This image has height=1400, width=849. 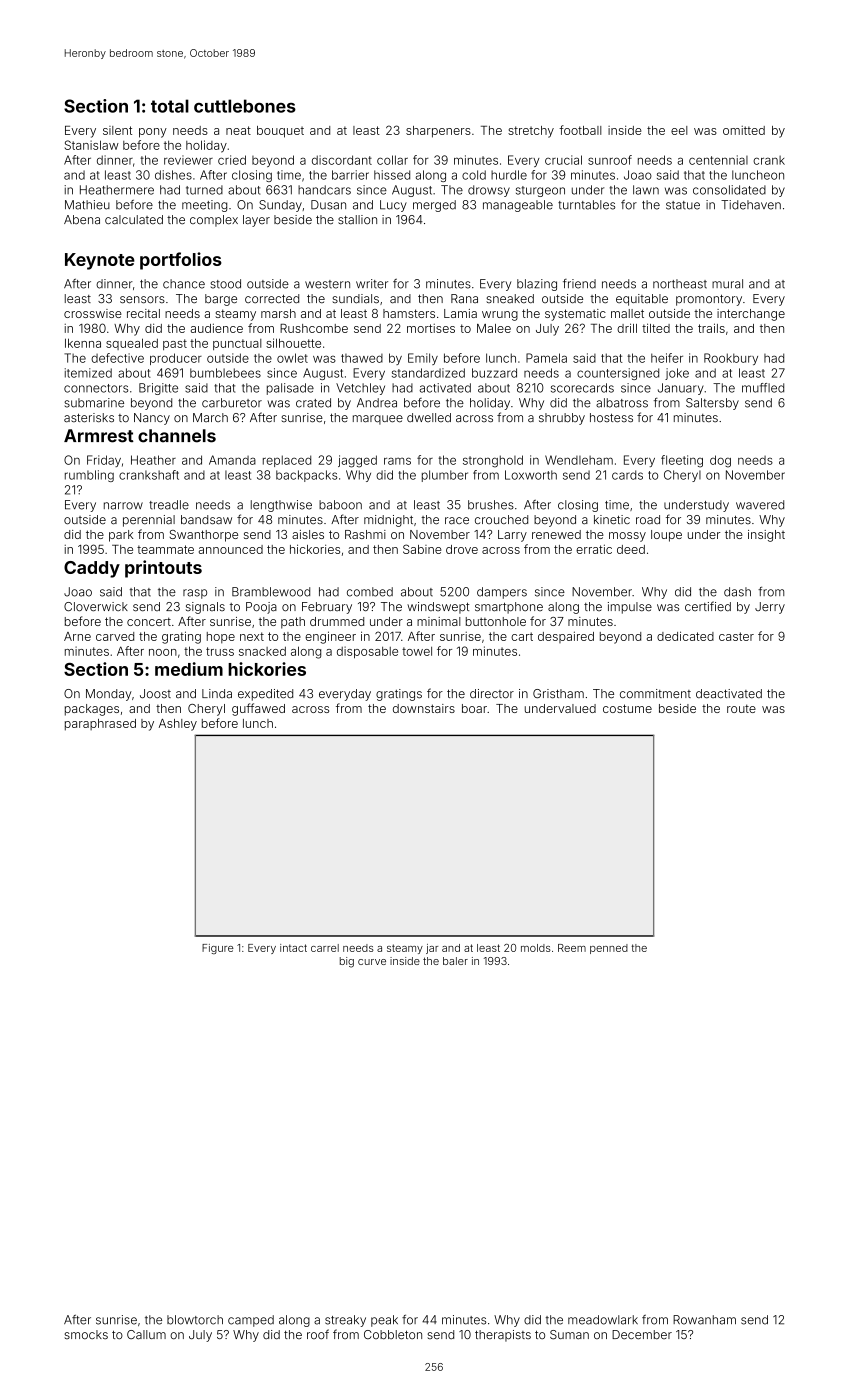 I want to click on molds, so click(x=536, y=948).
